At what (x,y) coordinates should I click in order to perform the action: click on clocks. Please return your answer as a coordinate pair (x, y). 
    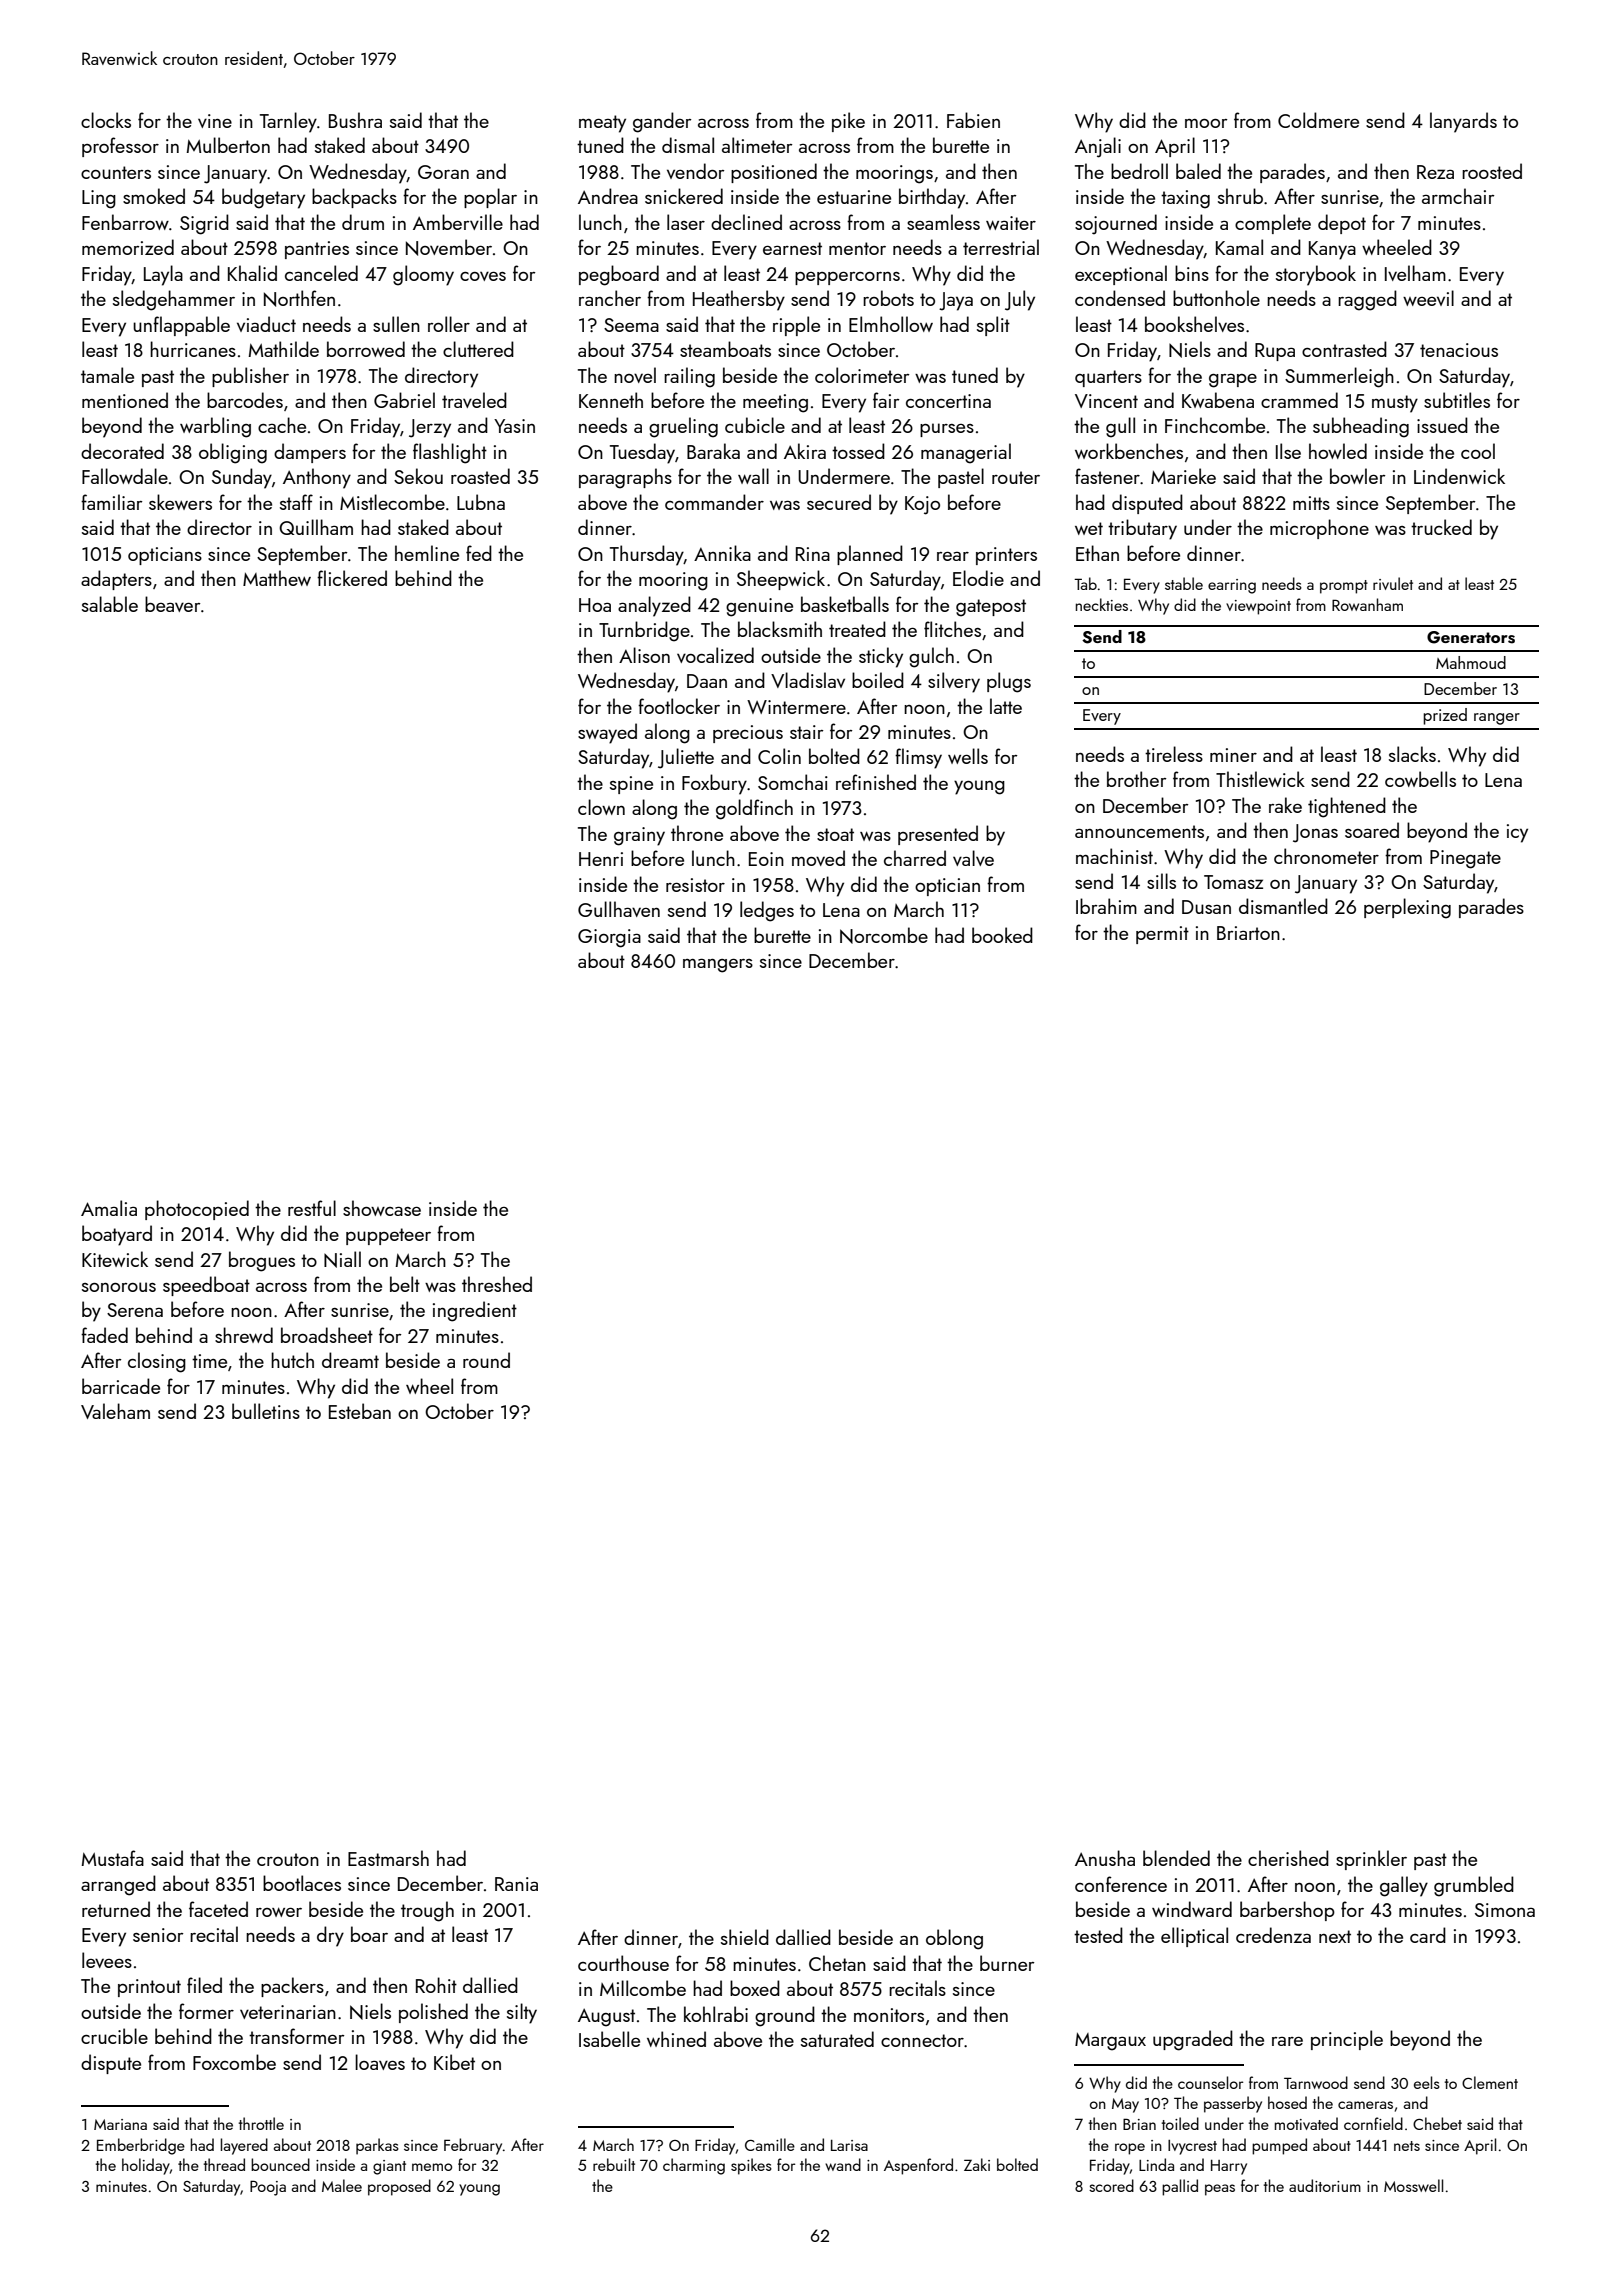
    Looking at the image, I should click on (106, 120).
